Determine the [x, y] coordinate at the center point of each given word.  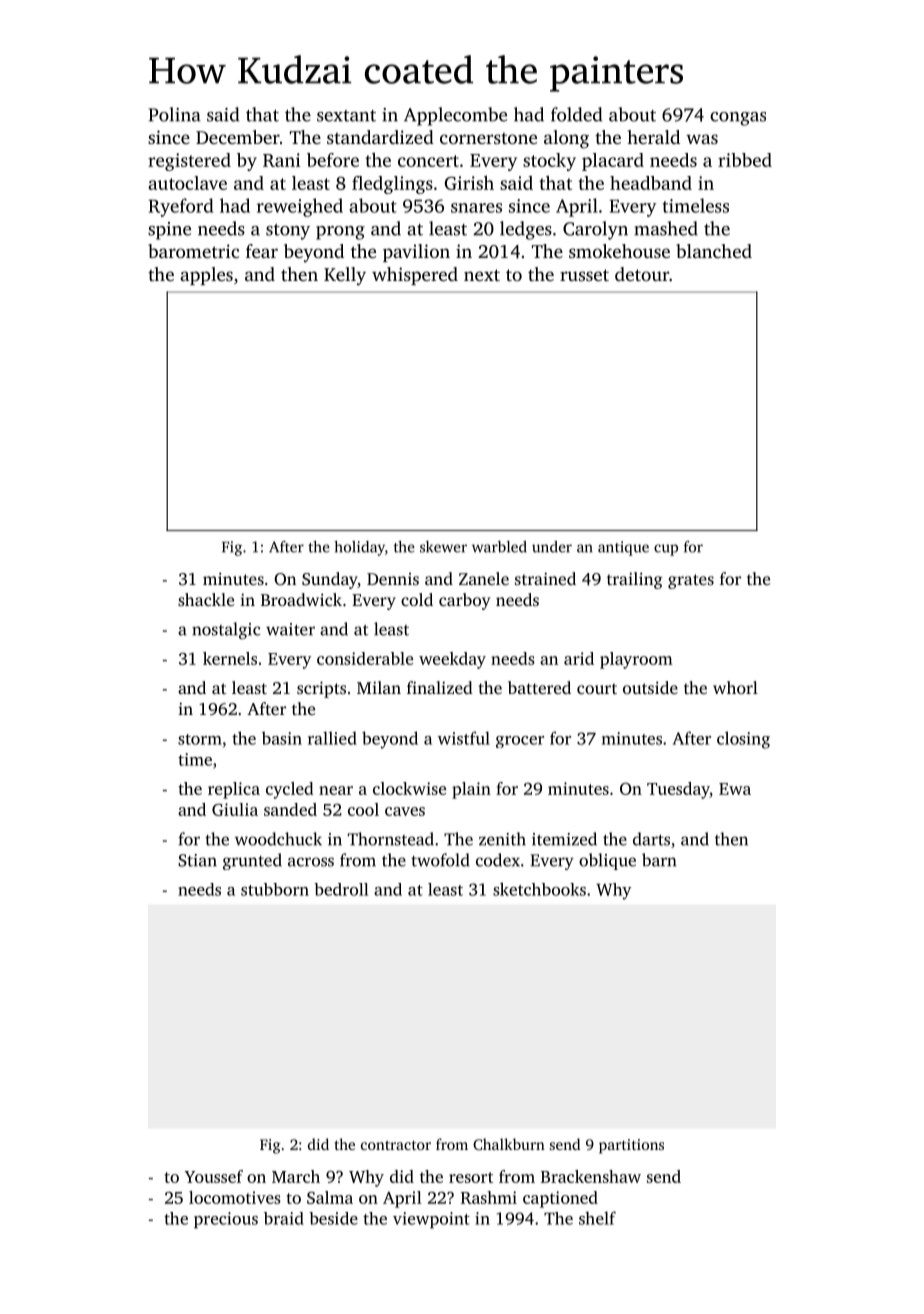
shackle [206, 599]
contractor [396, 1145]
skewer [443, 547]
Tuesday [678, 790]
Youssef [213, 1176]
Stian [197, 860]
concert [428, 161]
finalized [440, 687]
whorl [735, 687]
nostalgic [226, 630]
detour [642, 274]
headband [651, 183]
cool [363, 809]
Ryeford [181, 207]
